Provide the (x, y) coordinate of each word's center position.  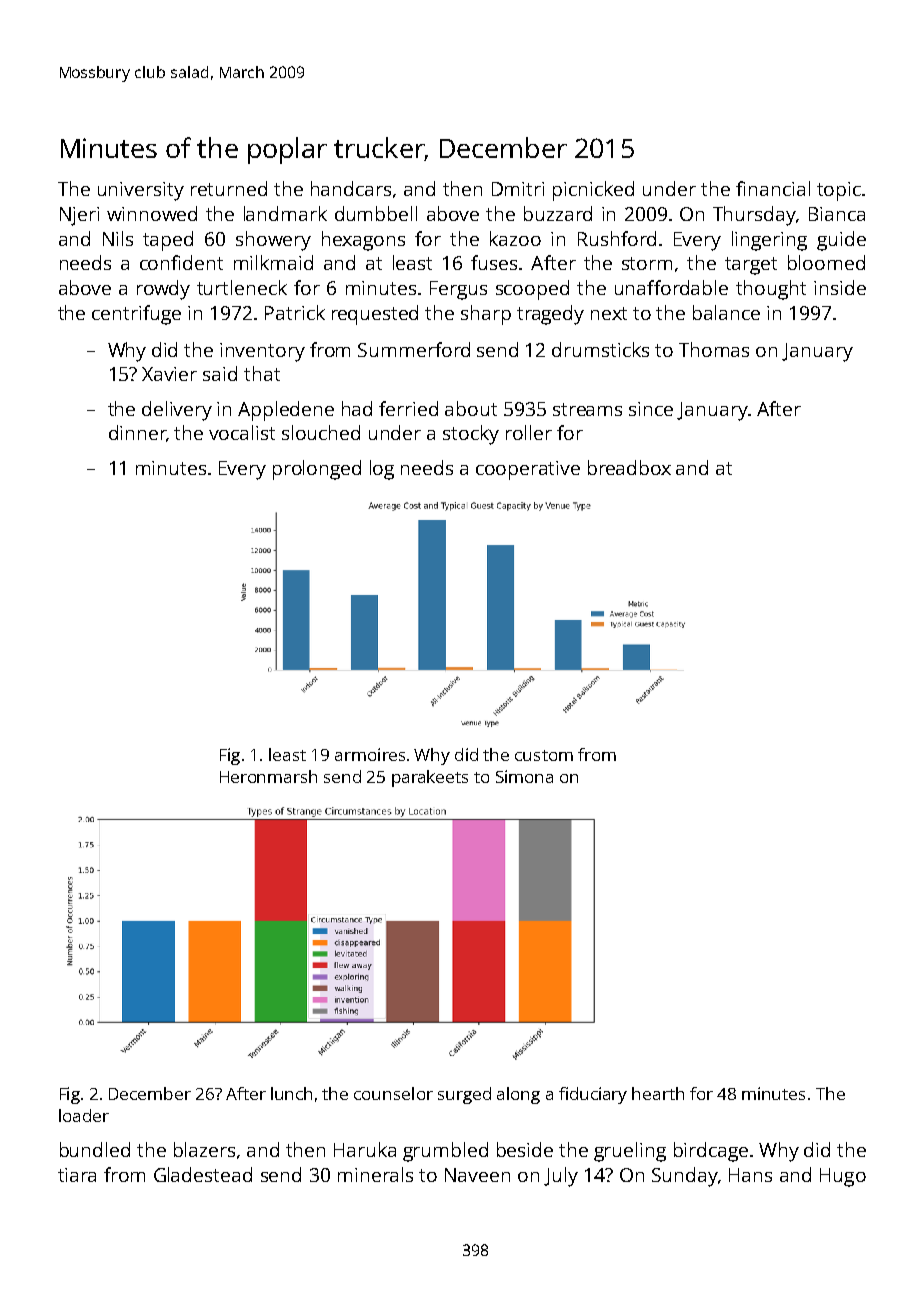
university (141, 191)
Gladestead (203, 1174)
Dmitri (518, 189)
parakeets (430, 778)
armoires (370, 754)
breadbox (629, 467)
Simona (524, 776)
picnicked (593, 191)
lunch (291, 1093)
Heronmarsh (268, 776)
